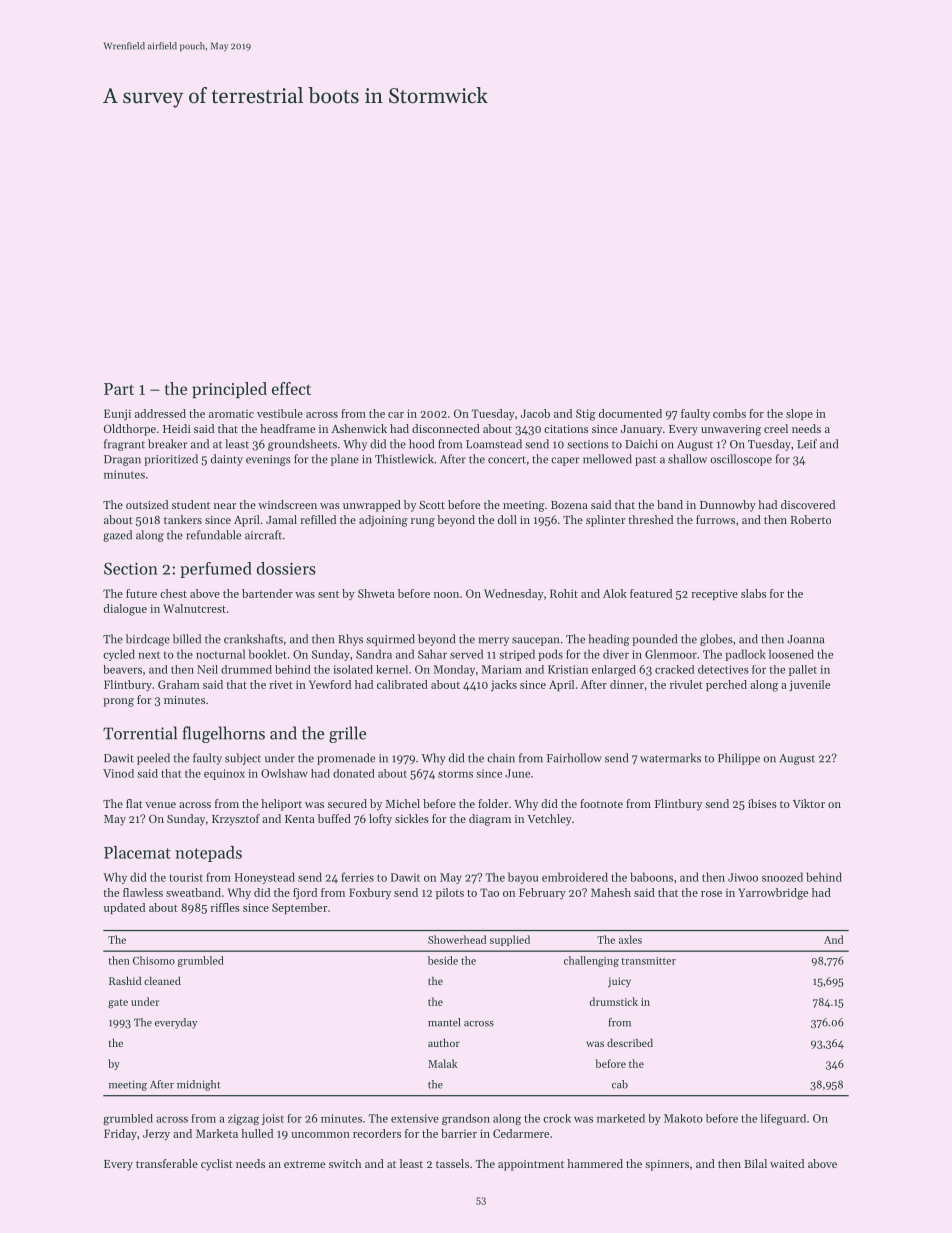 The height and width of the screenshot is (1233, 952). Describe the element at coordinates (493, 641) in the screenshot. I see `merry` at that location.
